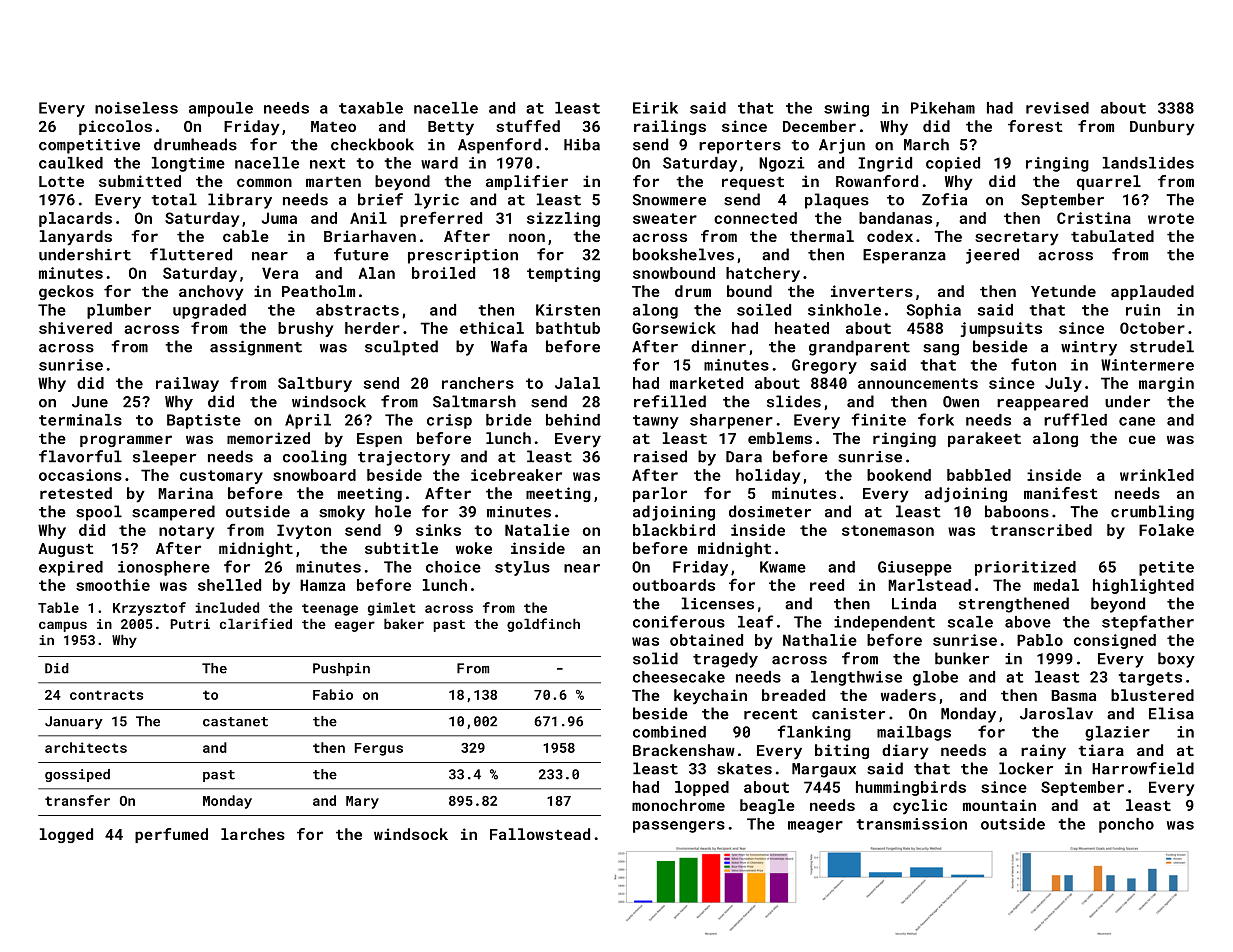 This screenshot has width=1233, height=952. I want to click on Saltbury, so click(315, 384).
